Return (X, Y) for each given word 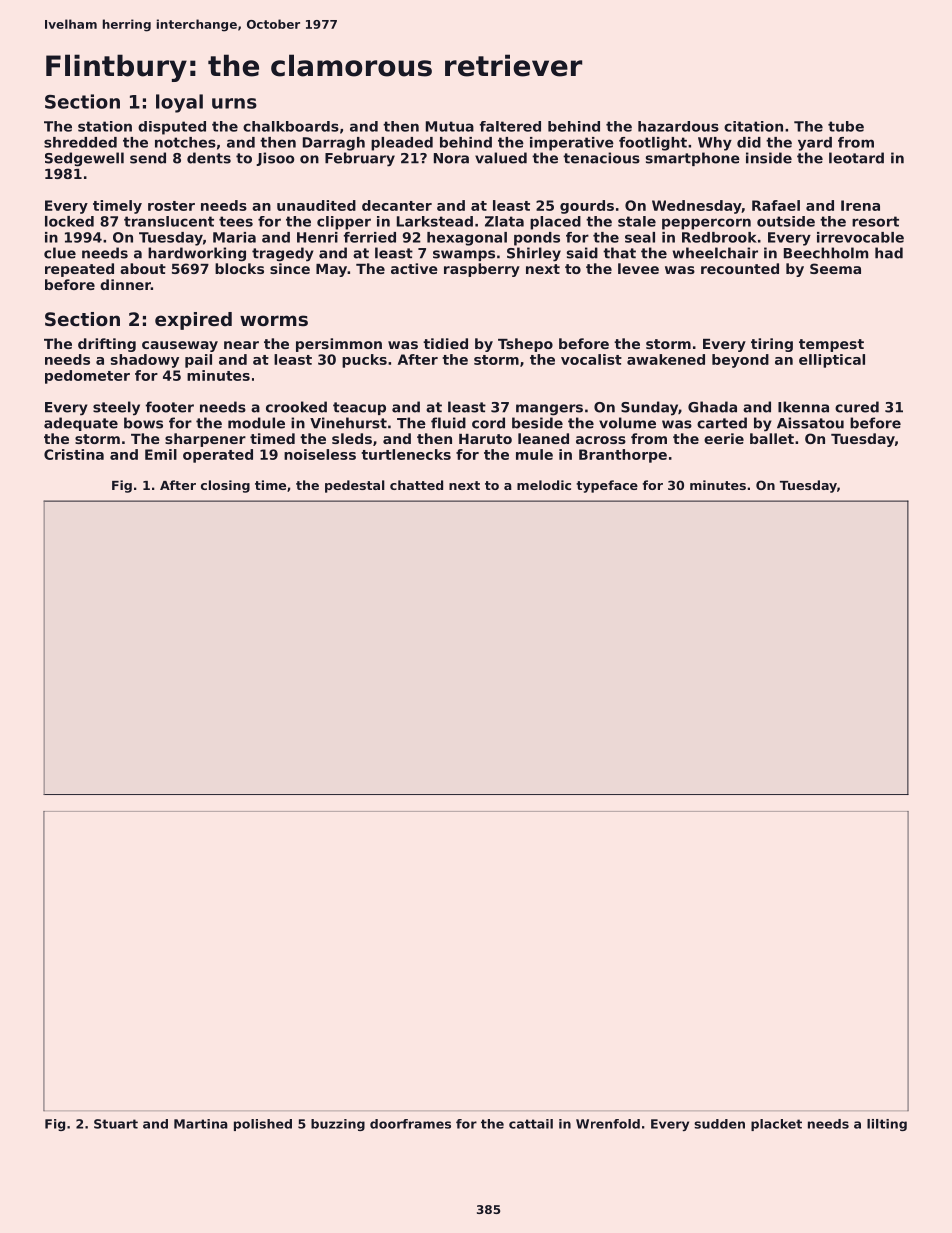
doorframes (410, 1124)
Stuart (116, 1124)
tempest (831, 345)
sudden (719, 1124)
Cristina (74, 454)
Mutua (450, 126)
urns (234, 103)
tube (846, 126)
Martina (201, 1124)
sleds (352, 438)
